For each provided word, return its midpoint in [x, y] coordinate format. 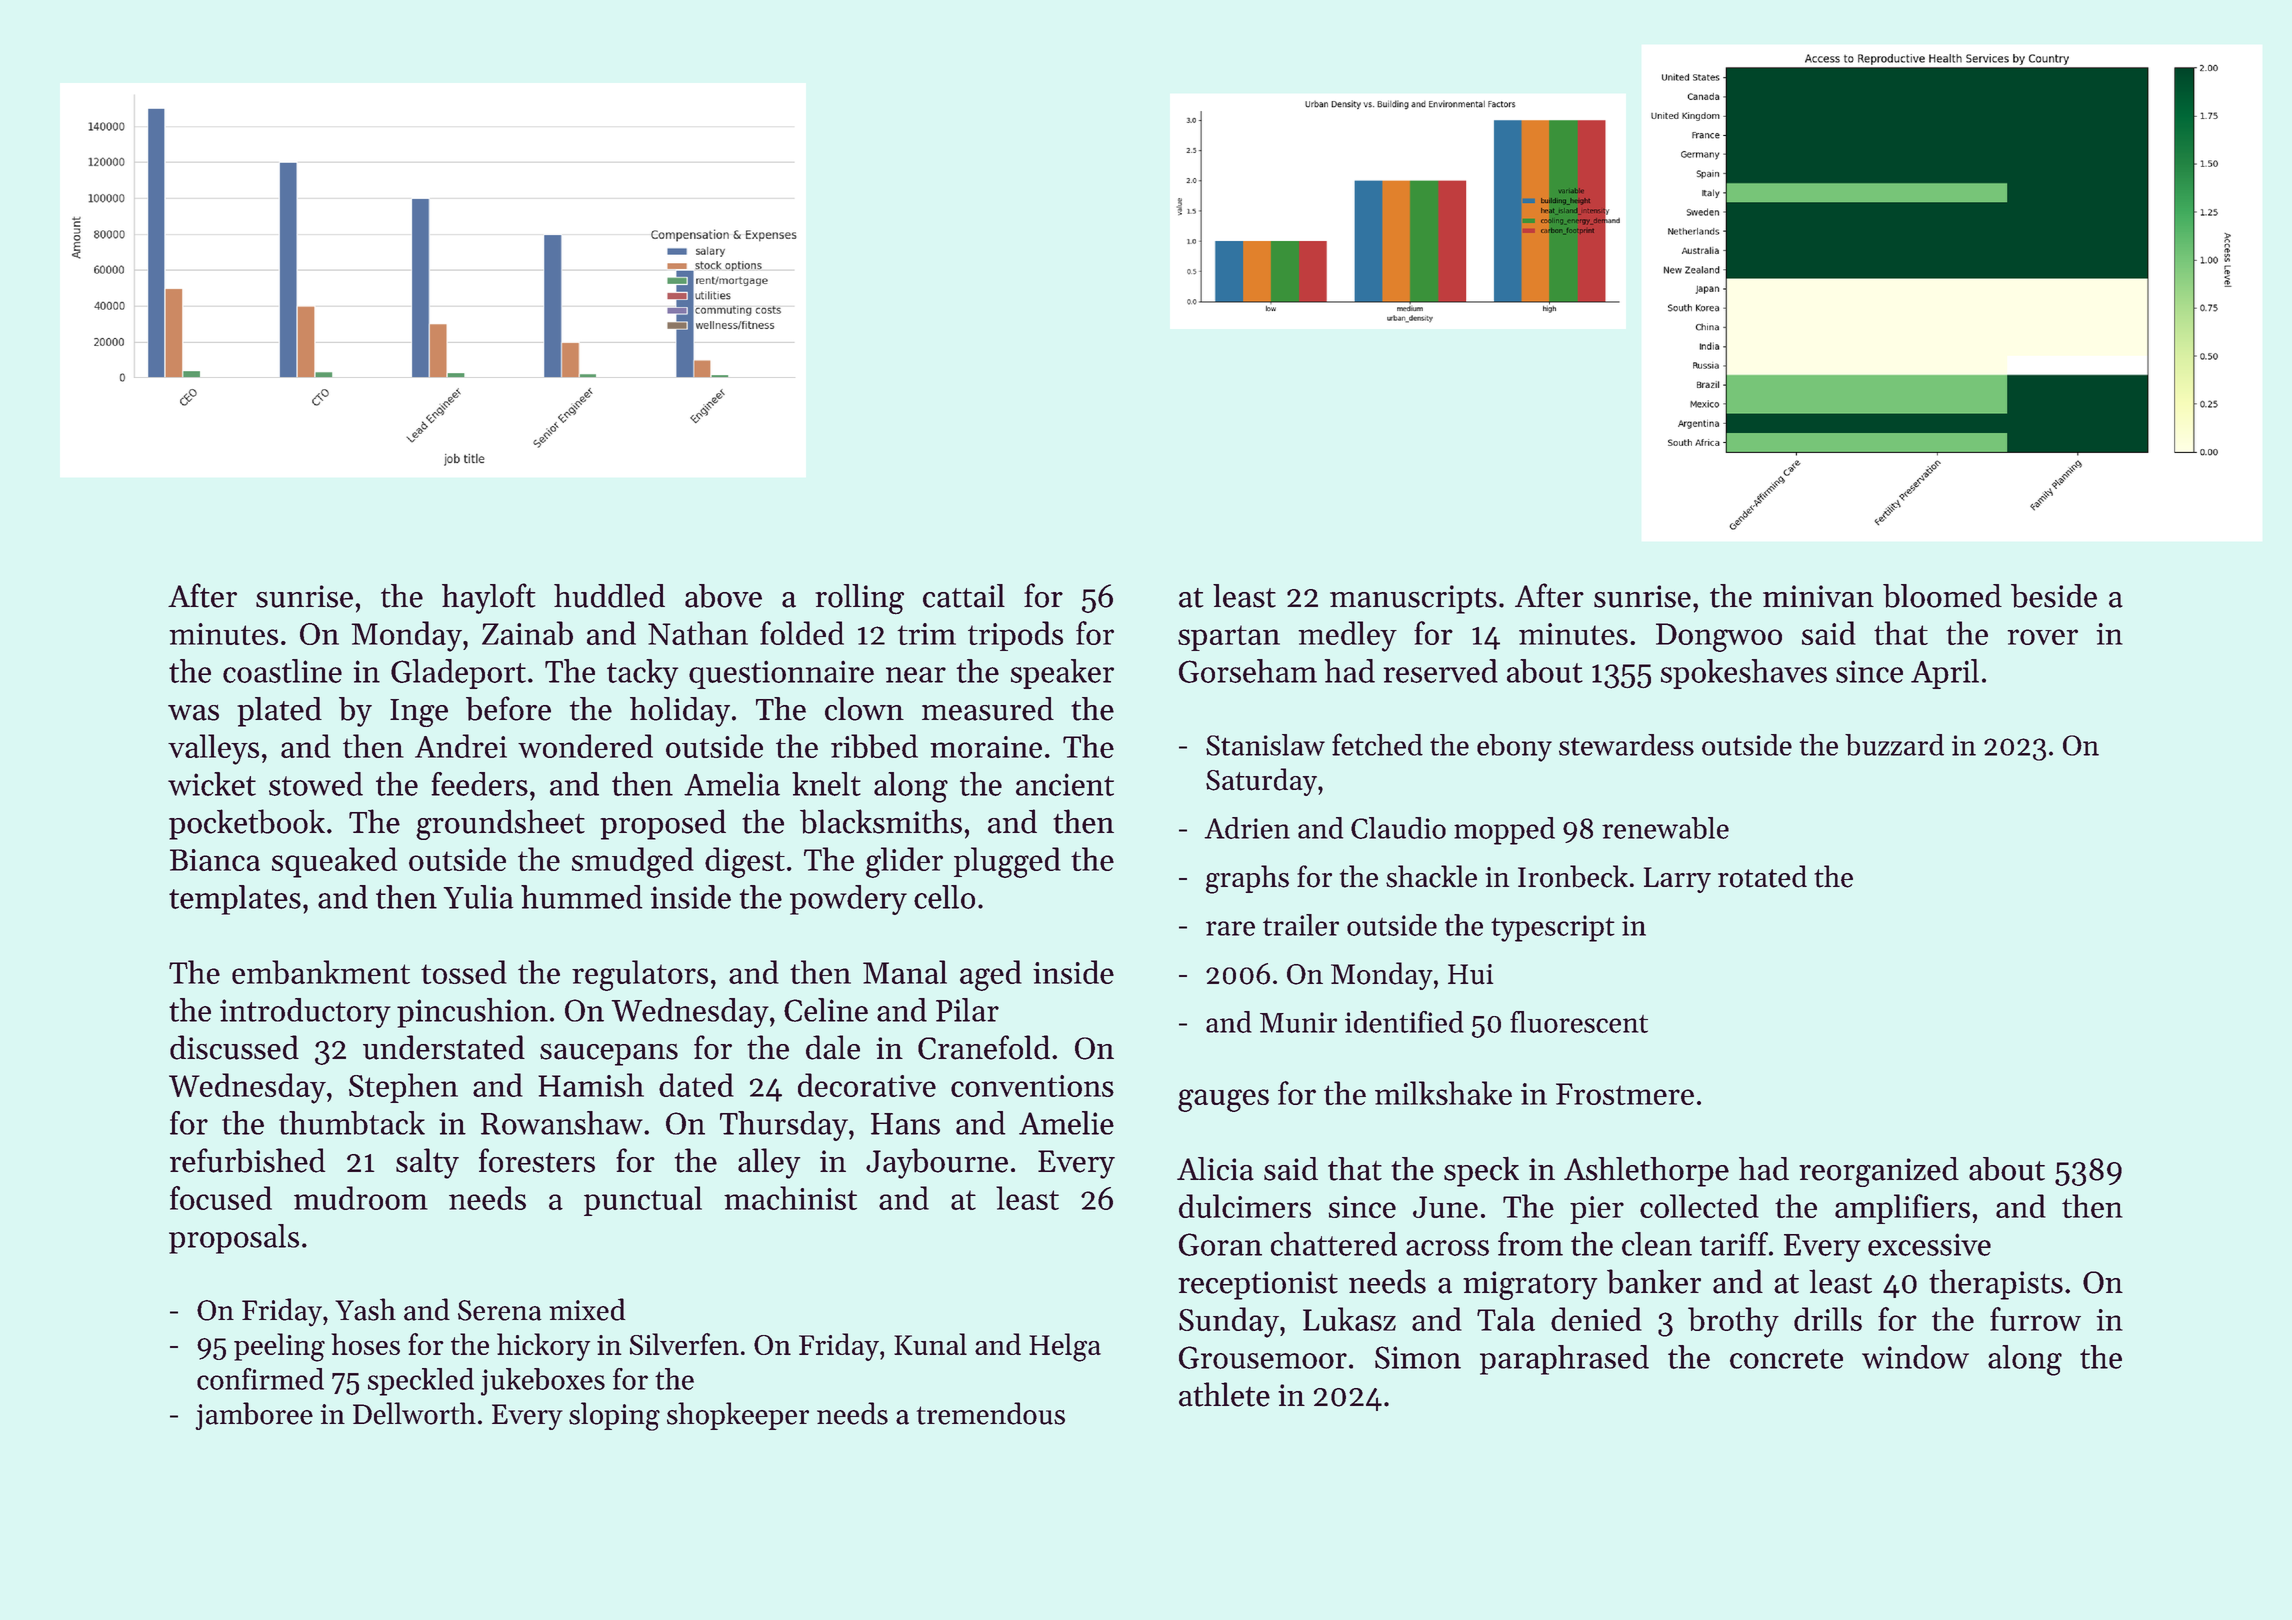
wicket [212, 784]
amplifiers [1902, 1209]
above [723, 596]
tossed [464, 972]
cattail [964, 596]
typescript [1553, 928]
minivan [1818, 596]
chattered [1334, 1244]
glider [904, 862]
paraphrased [1564, 1360]
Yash [365, 1309]
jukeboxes [543, 1382]
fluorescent [1579, 1022]
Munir [1298, 1022]
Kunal [930, 1344]
